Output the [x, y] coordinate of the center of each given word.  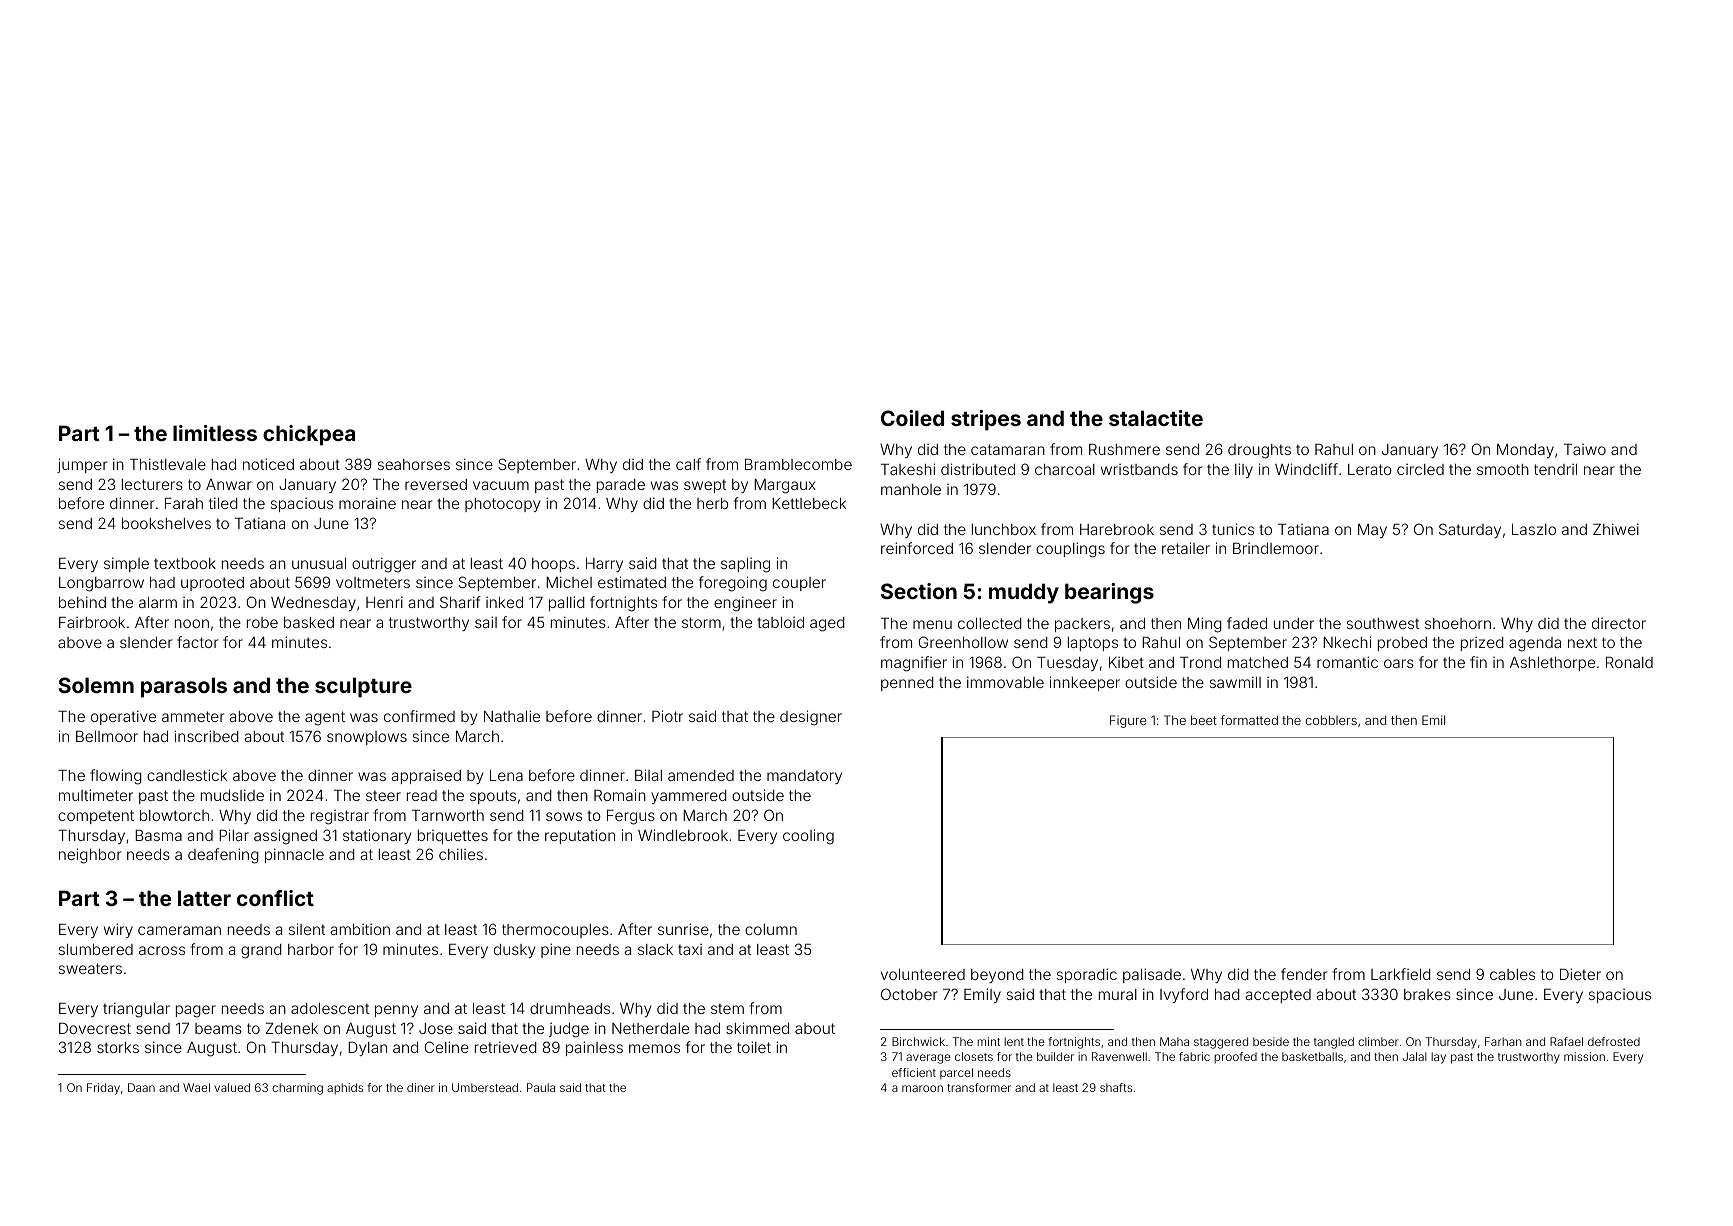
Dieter [1580, 974]
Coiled [912, 418]
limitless [215, 433]
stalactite [1156, 418]
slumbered [96, 949]
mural [1118, 994]
